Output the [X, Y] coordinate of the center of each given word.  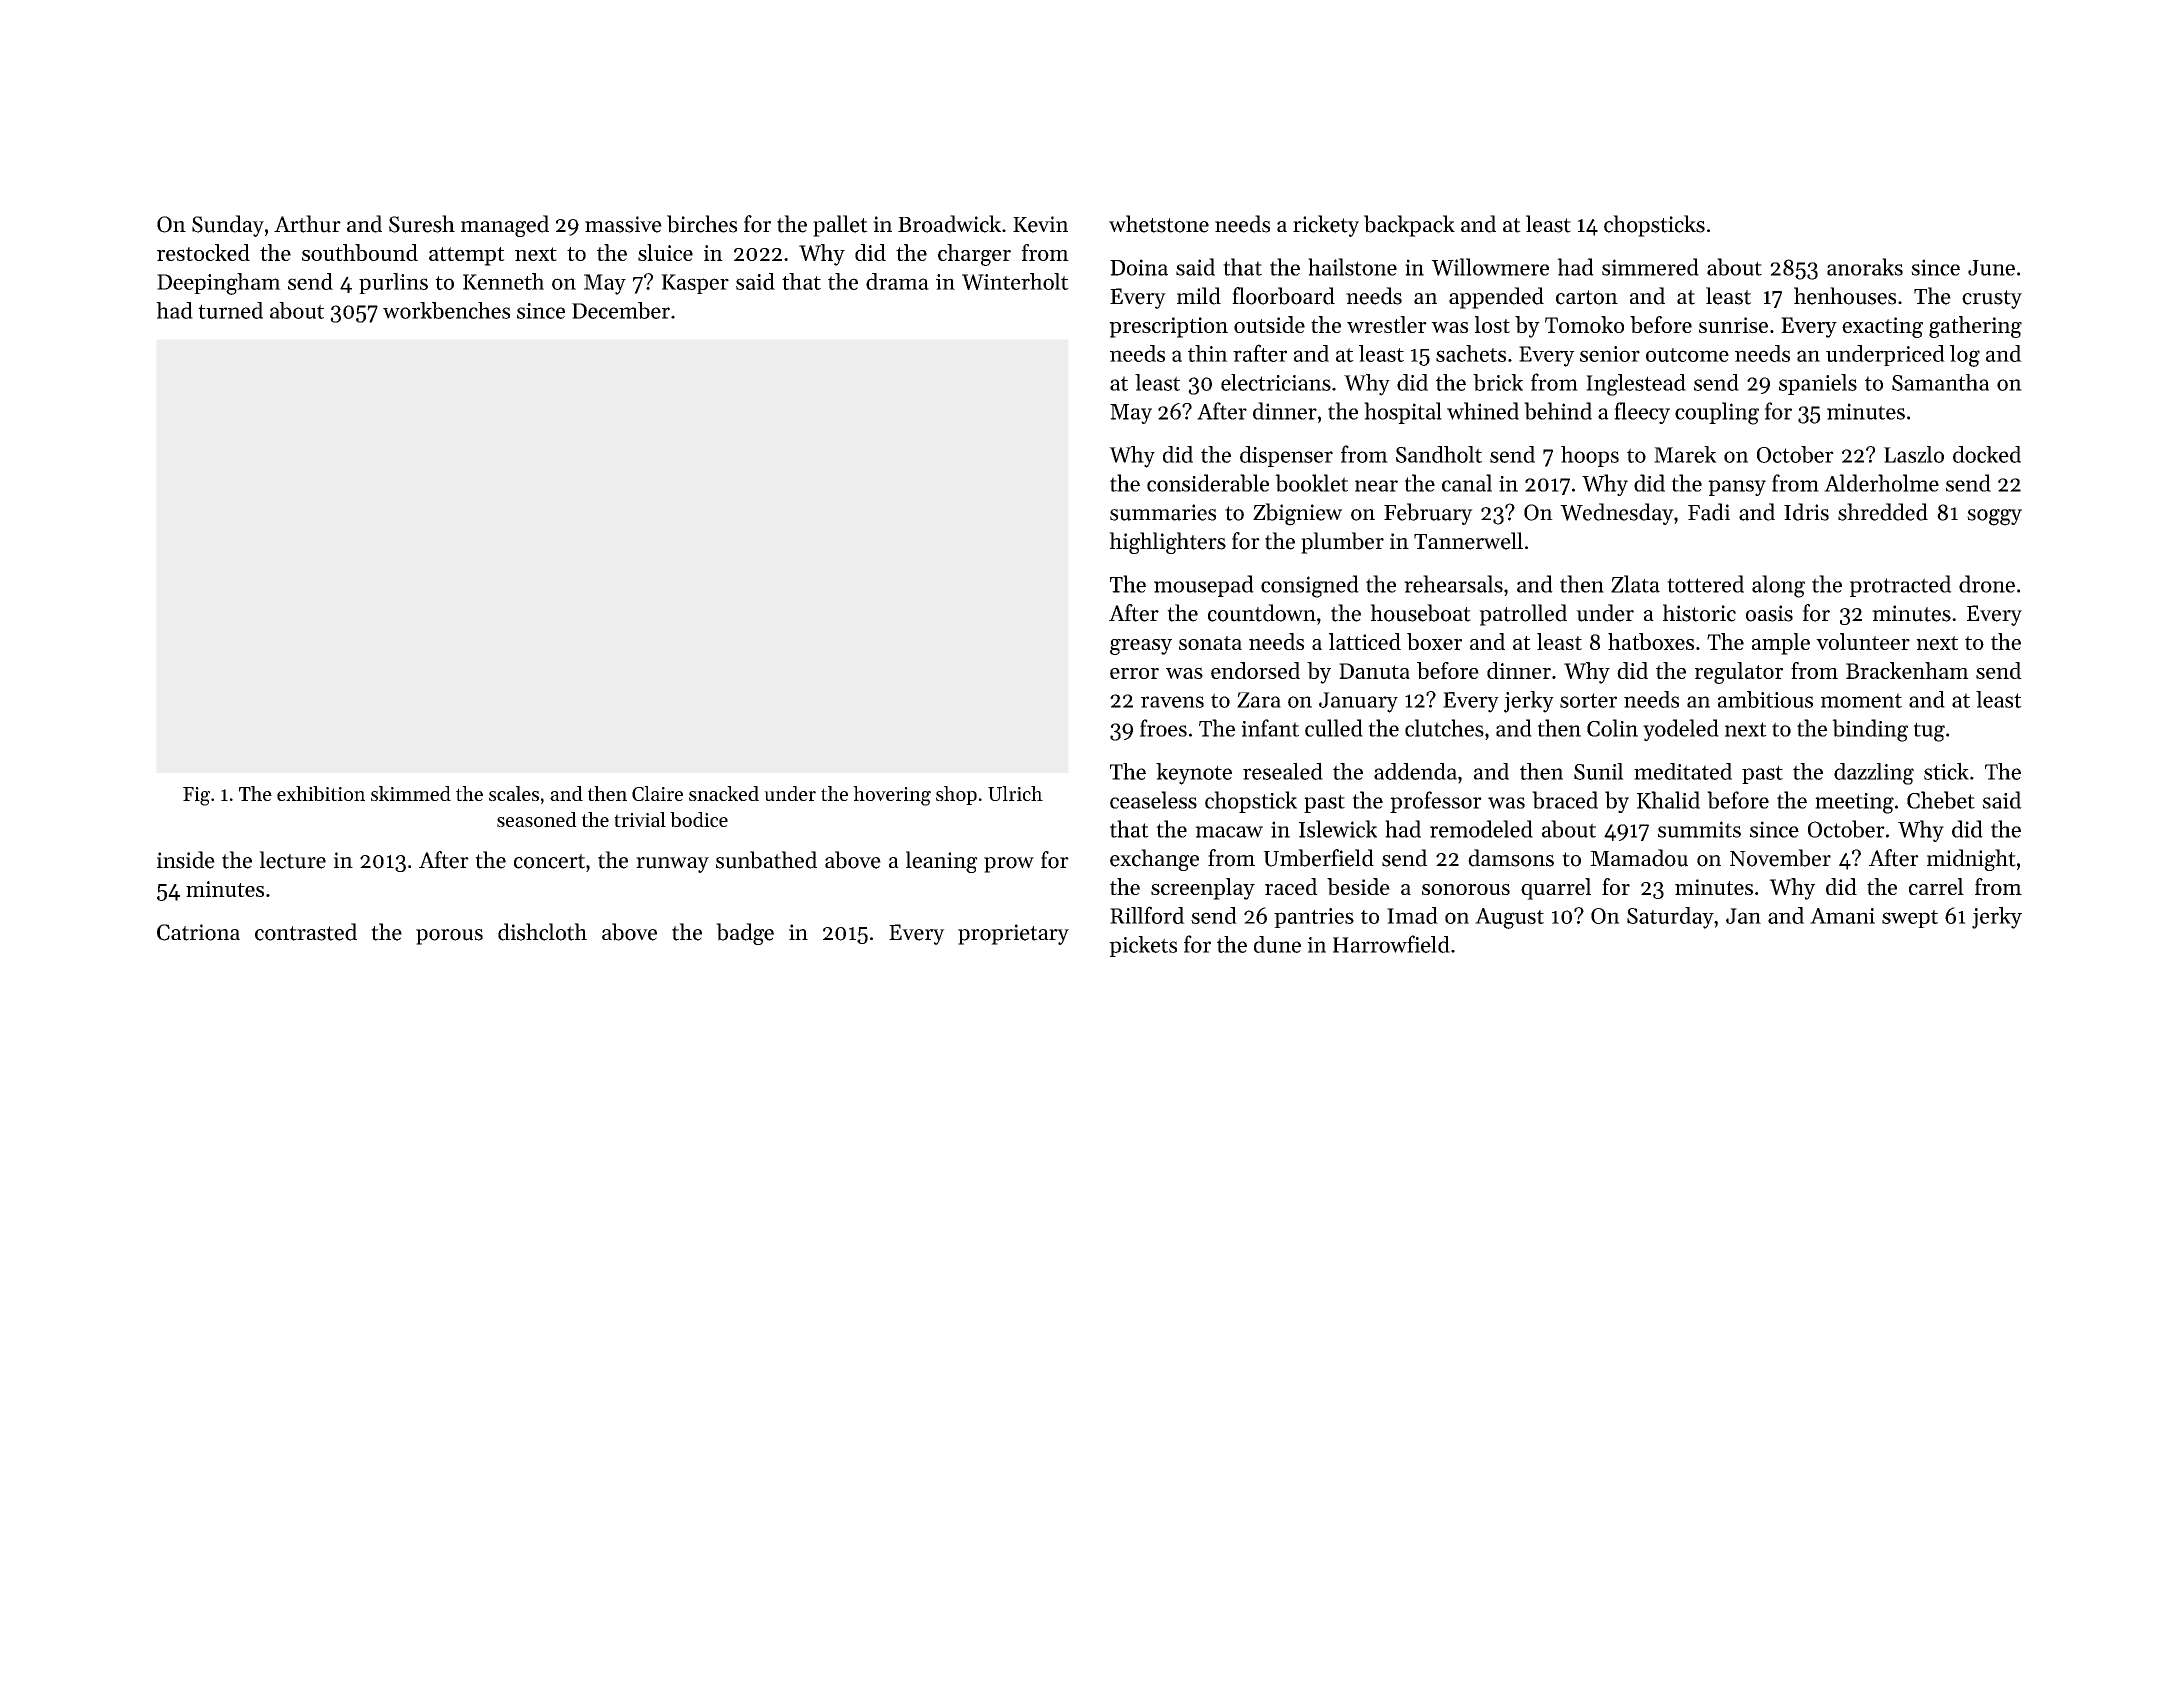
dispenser [1286, 456]
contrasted [306, 932]
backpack [1409, 226]
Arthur [307, 224]
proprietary [1013, 934]
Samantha [1940, 382]
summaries [1163, 512]
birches [702, 224]
